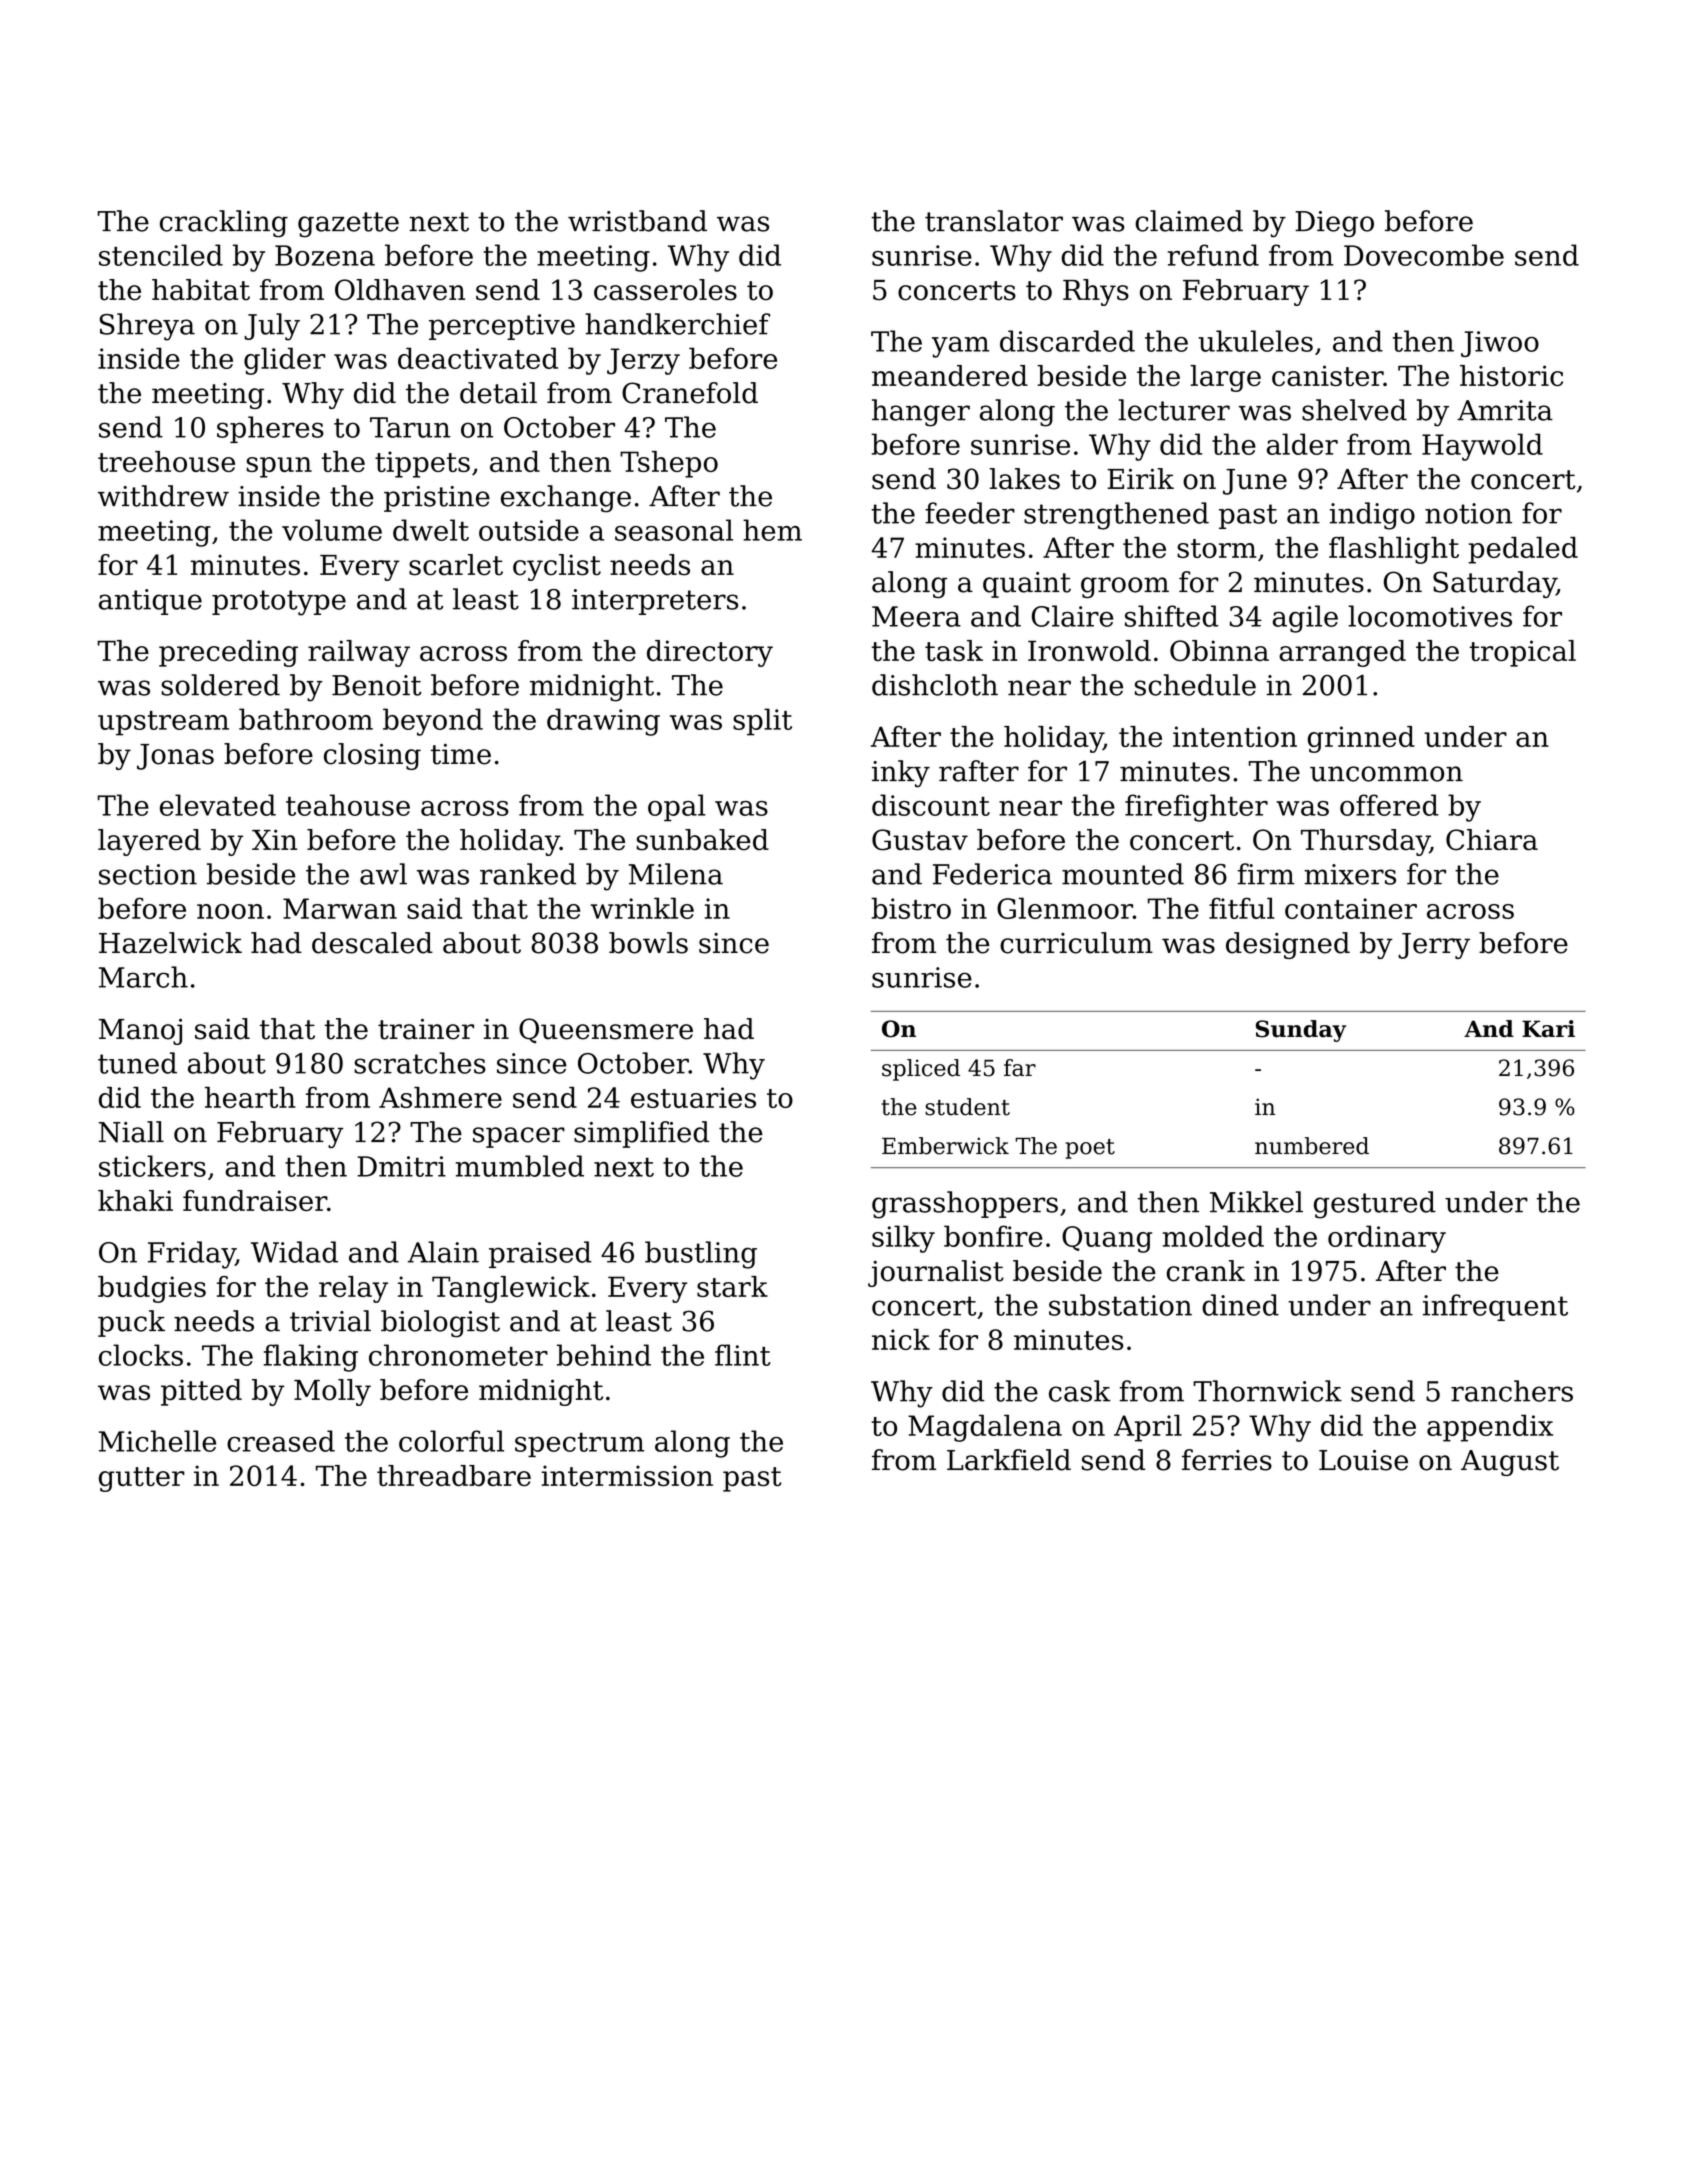  I want to click on creased, so click(281, 1441).
